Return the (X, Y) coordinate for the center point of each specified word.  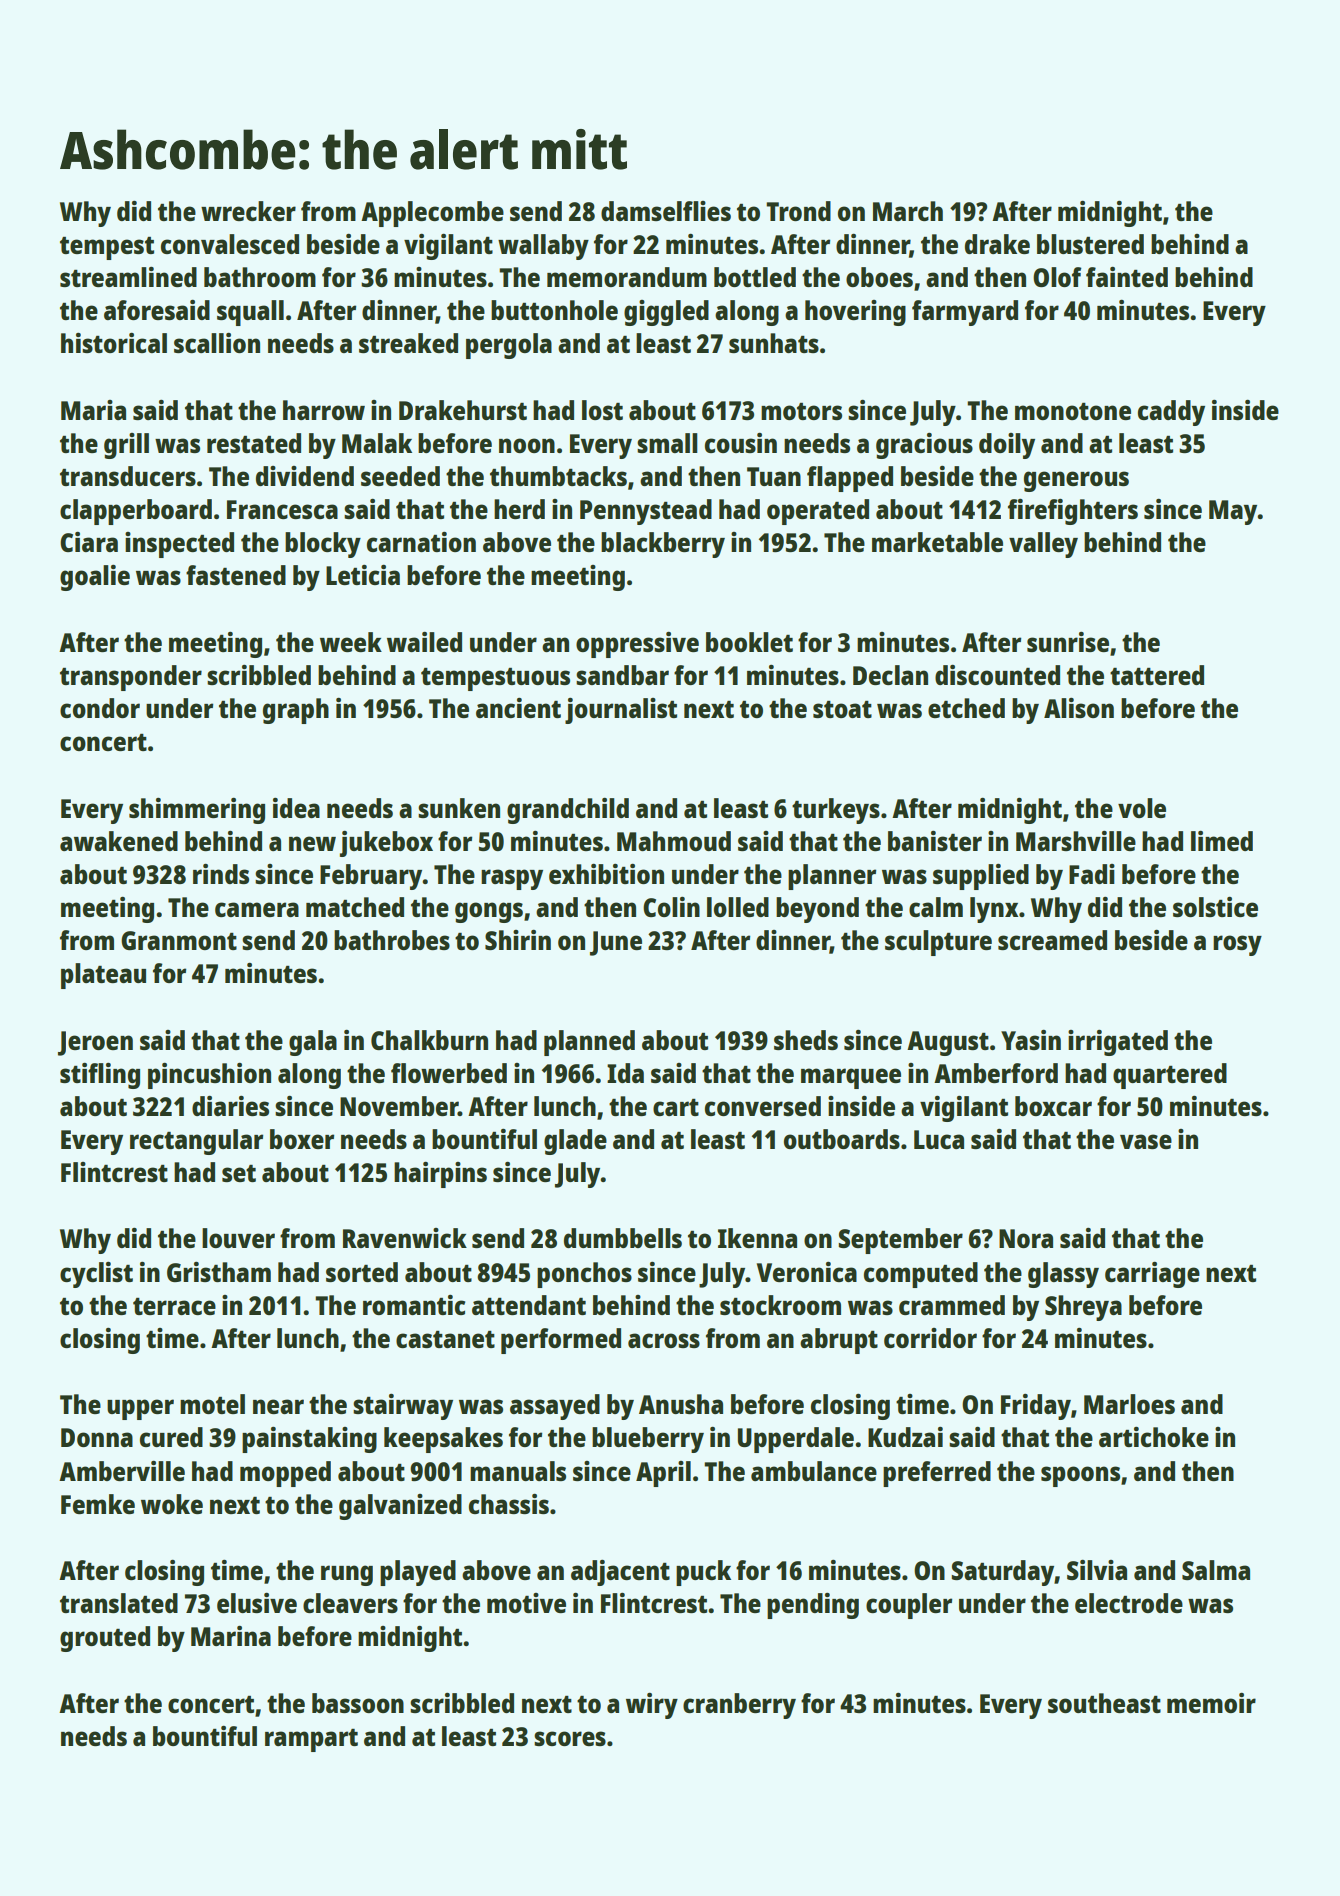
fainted (1127, 277)
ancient (518, 708)
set (239, 1173)
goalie (95, 578)
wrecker (248, 211)
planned (589, 1043)
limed (1222, 841)
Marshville (1076, 841)
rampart (311, 1740)
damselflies (666, 211)
